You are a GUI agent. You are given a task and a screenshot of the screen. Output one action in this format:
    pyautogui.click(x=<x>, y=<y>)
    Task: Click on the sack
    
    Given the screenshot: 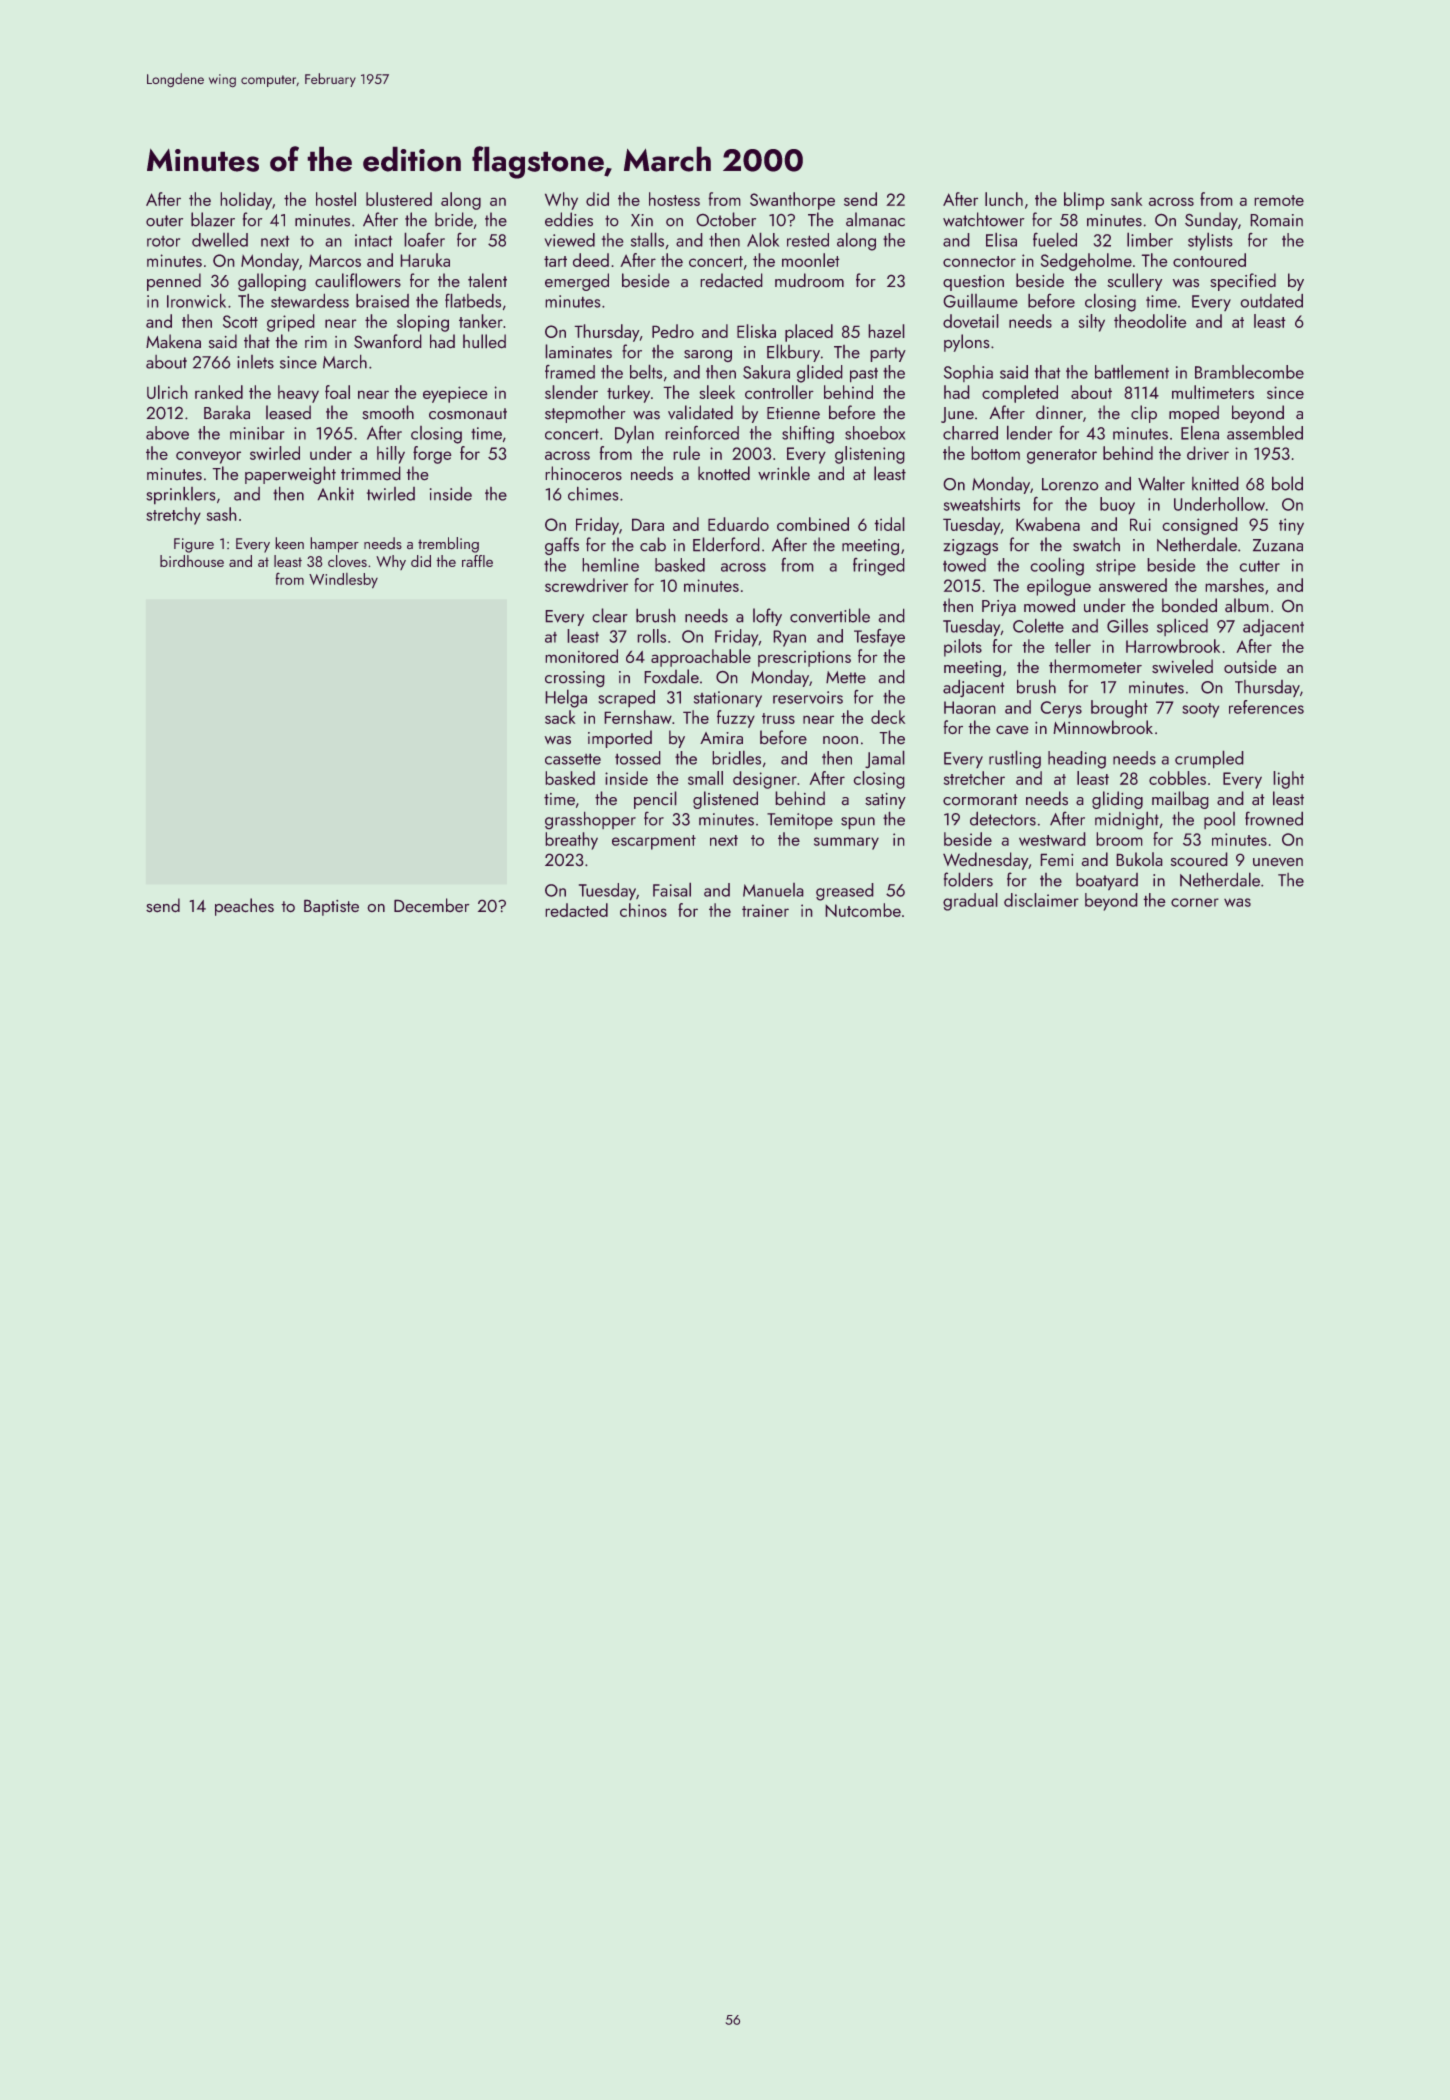 What is the action you would take?
    pyautogui.click(x=560, y=717)
